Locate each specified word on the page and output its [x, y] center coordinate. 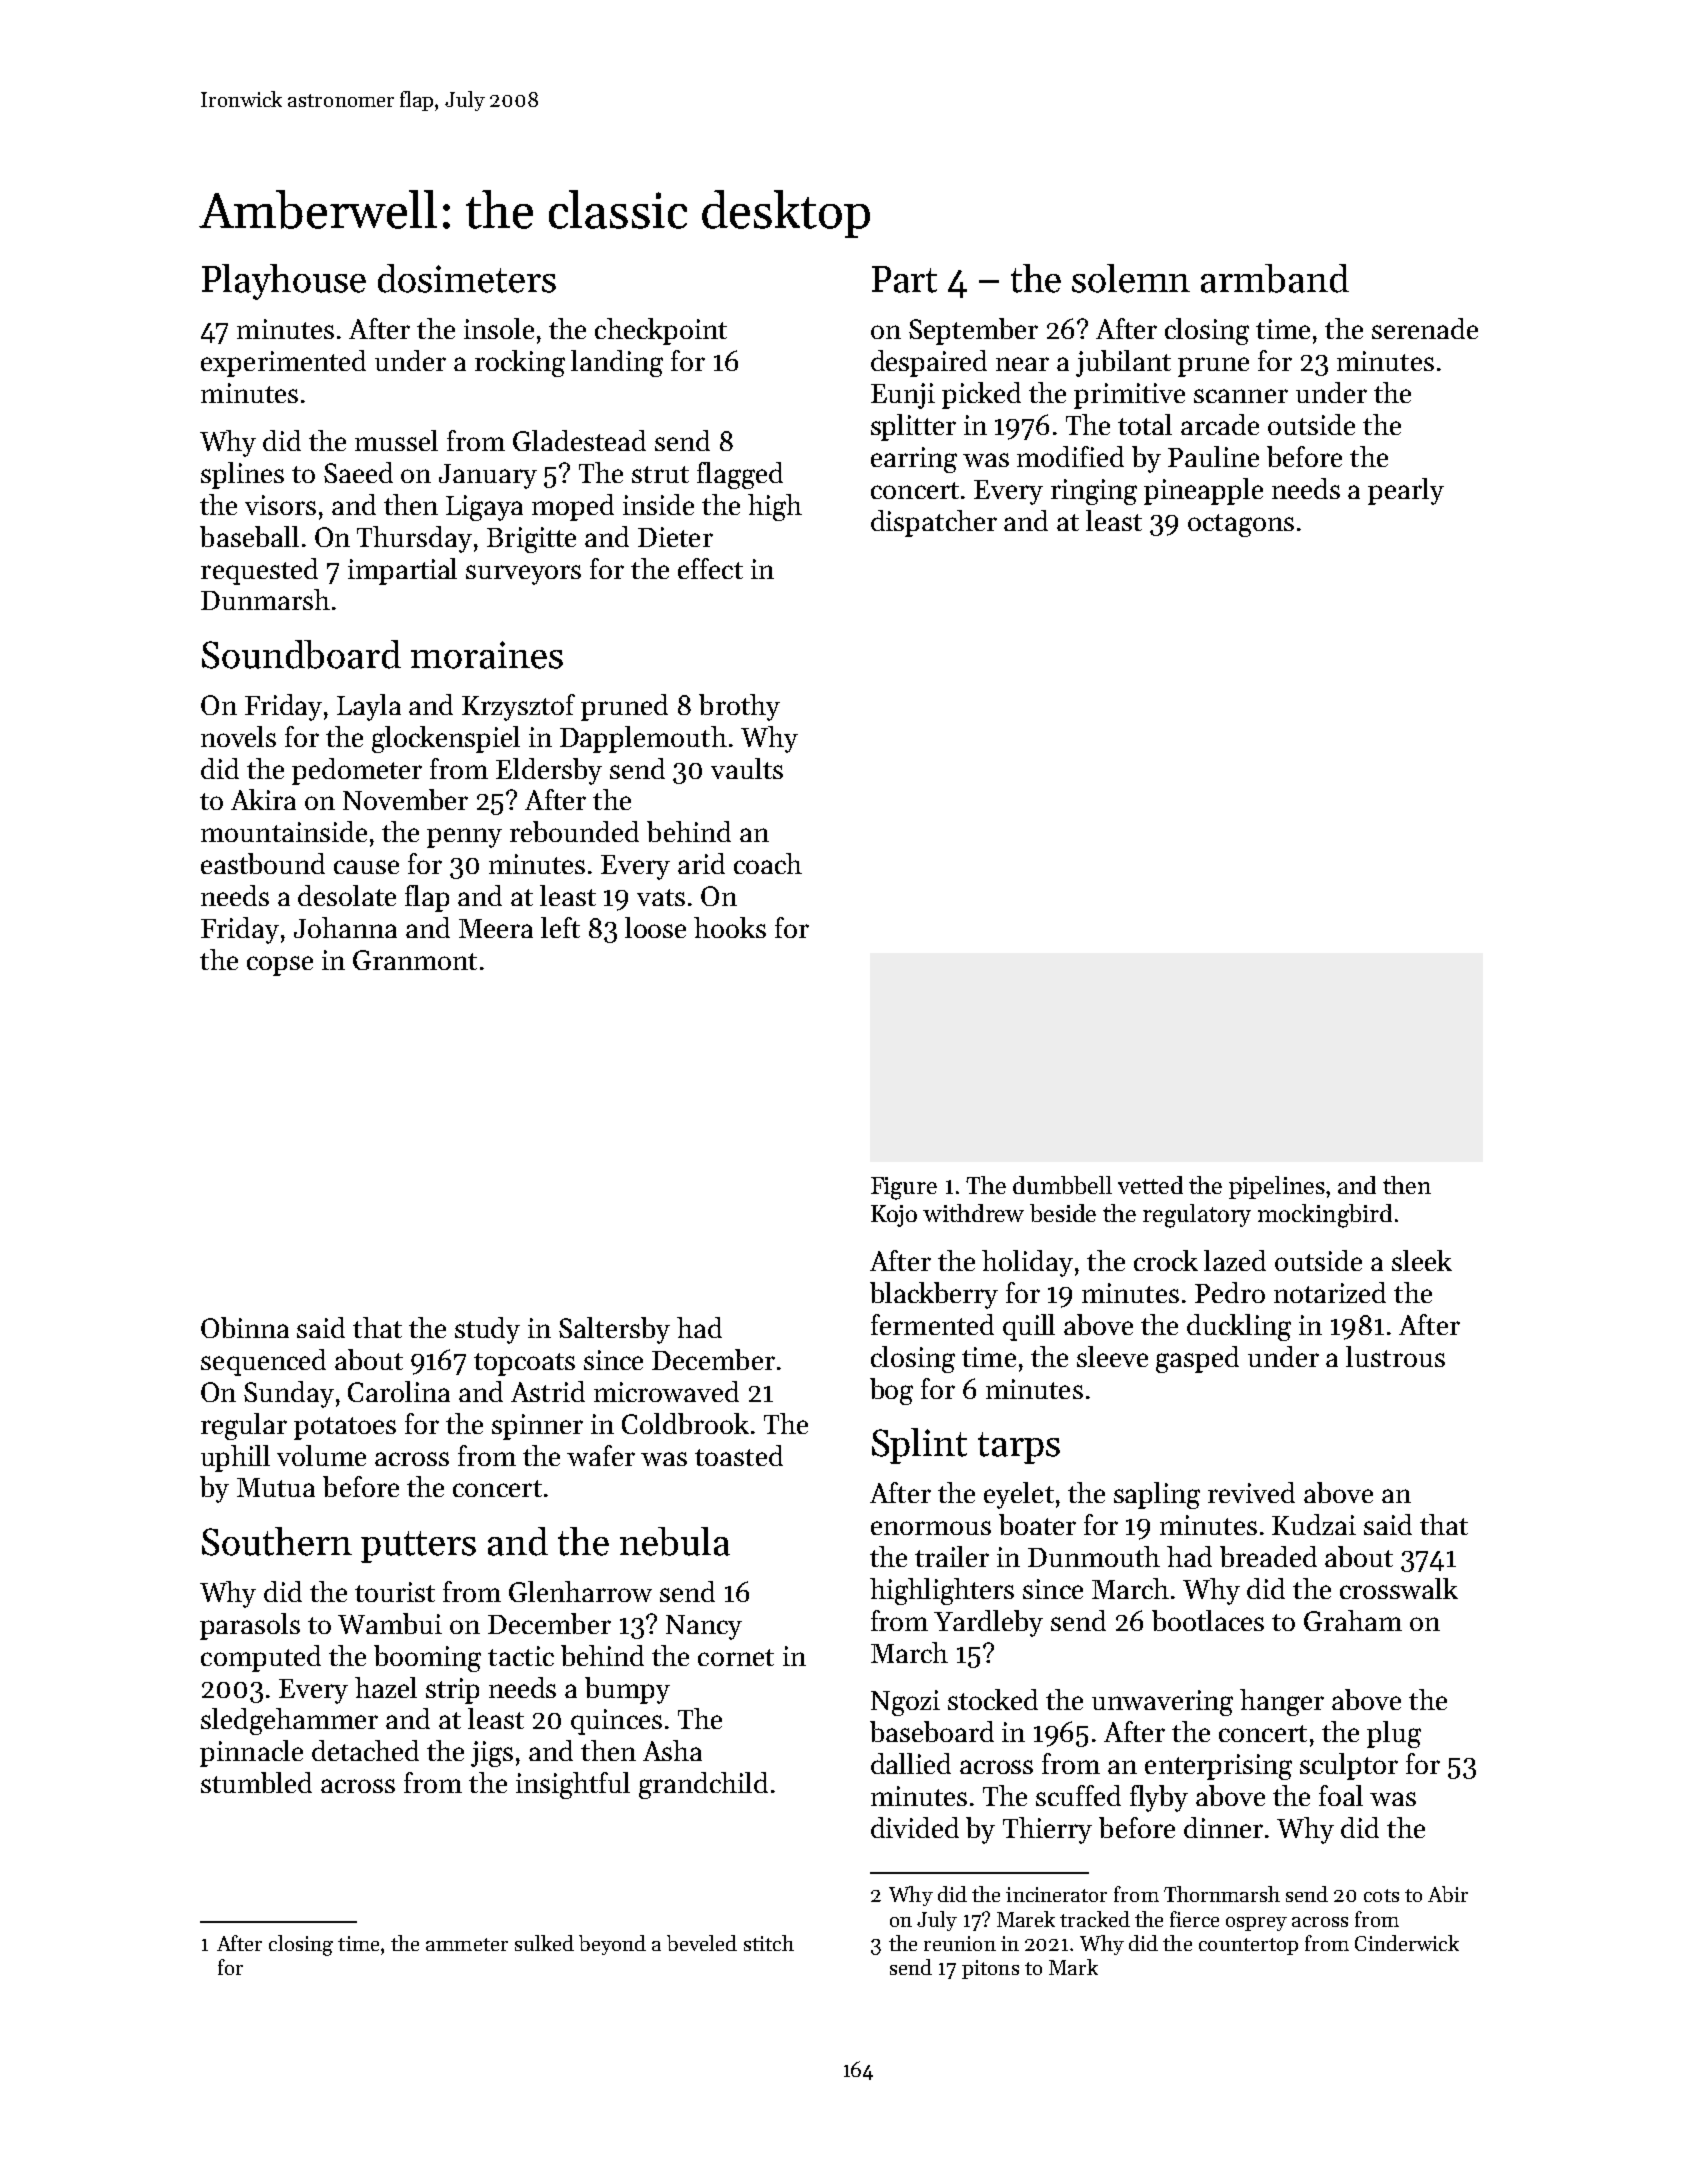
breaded [1268, 1556]
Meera [496, 928]
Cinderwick [1407, 1943]
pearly [1406, 491]
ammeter [467, 1944]
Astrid [548, 1391]
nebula [675, 1541]
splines [242, 475]
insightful [573, 1785]
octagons [1241, 525]
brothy [739, 707]
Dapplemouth [643, 739]
